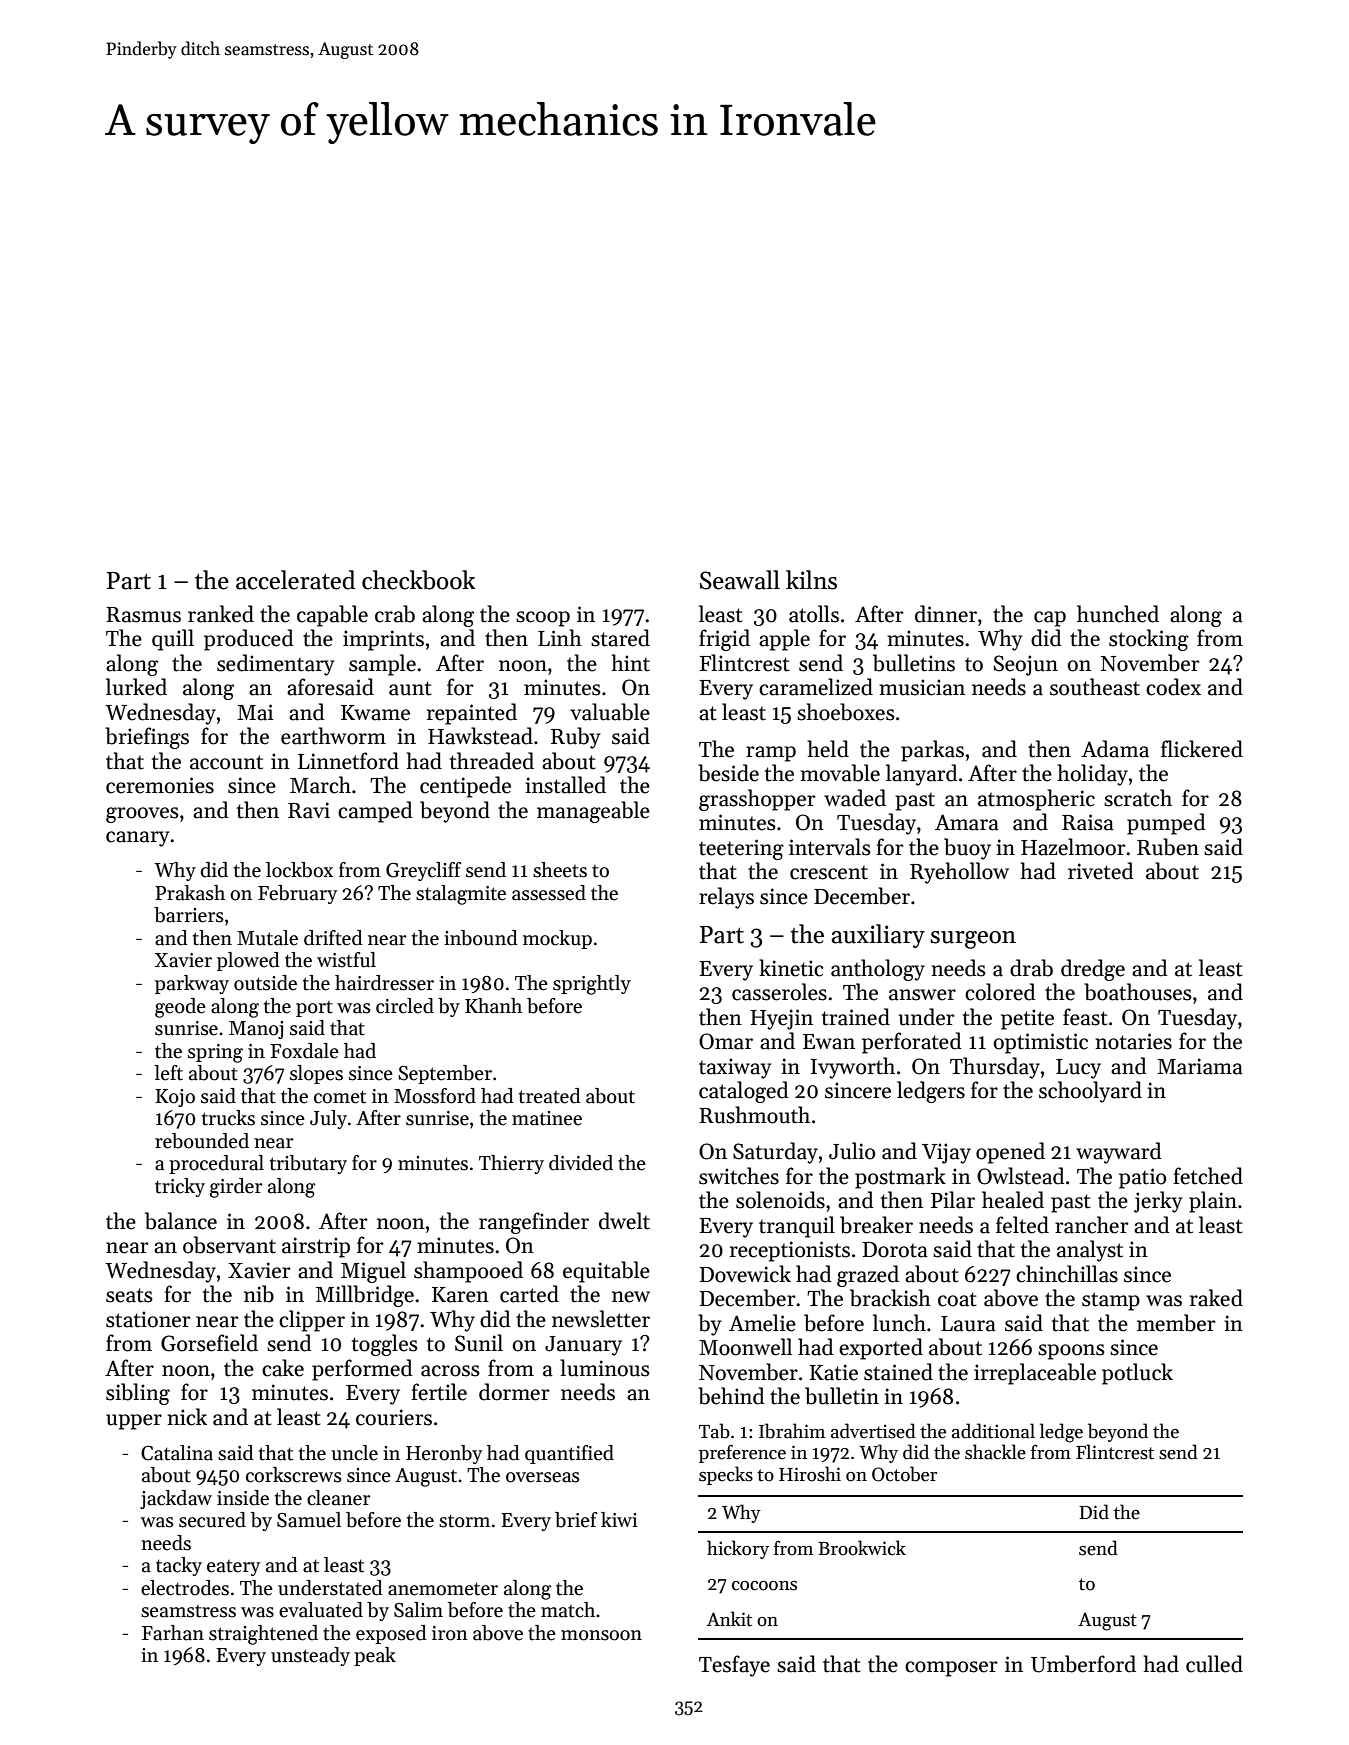  I want to click on cocoons, so click(764, 1586).
